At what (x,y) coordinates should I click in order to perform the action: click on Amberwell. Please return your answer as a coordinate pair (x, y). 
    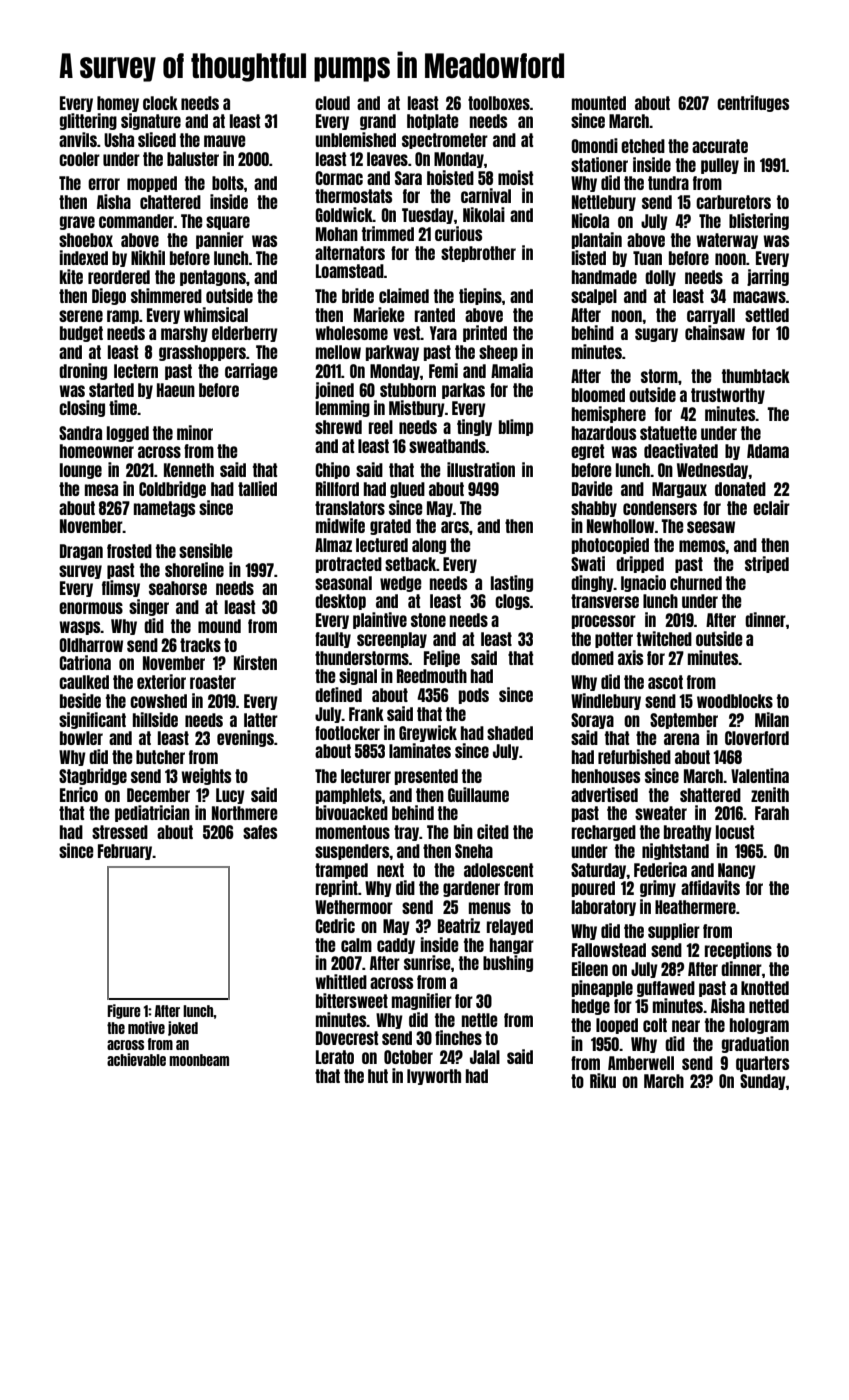
    Looking at the image, I should click on (641, 1063).
